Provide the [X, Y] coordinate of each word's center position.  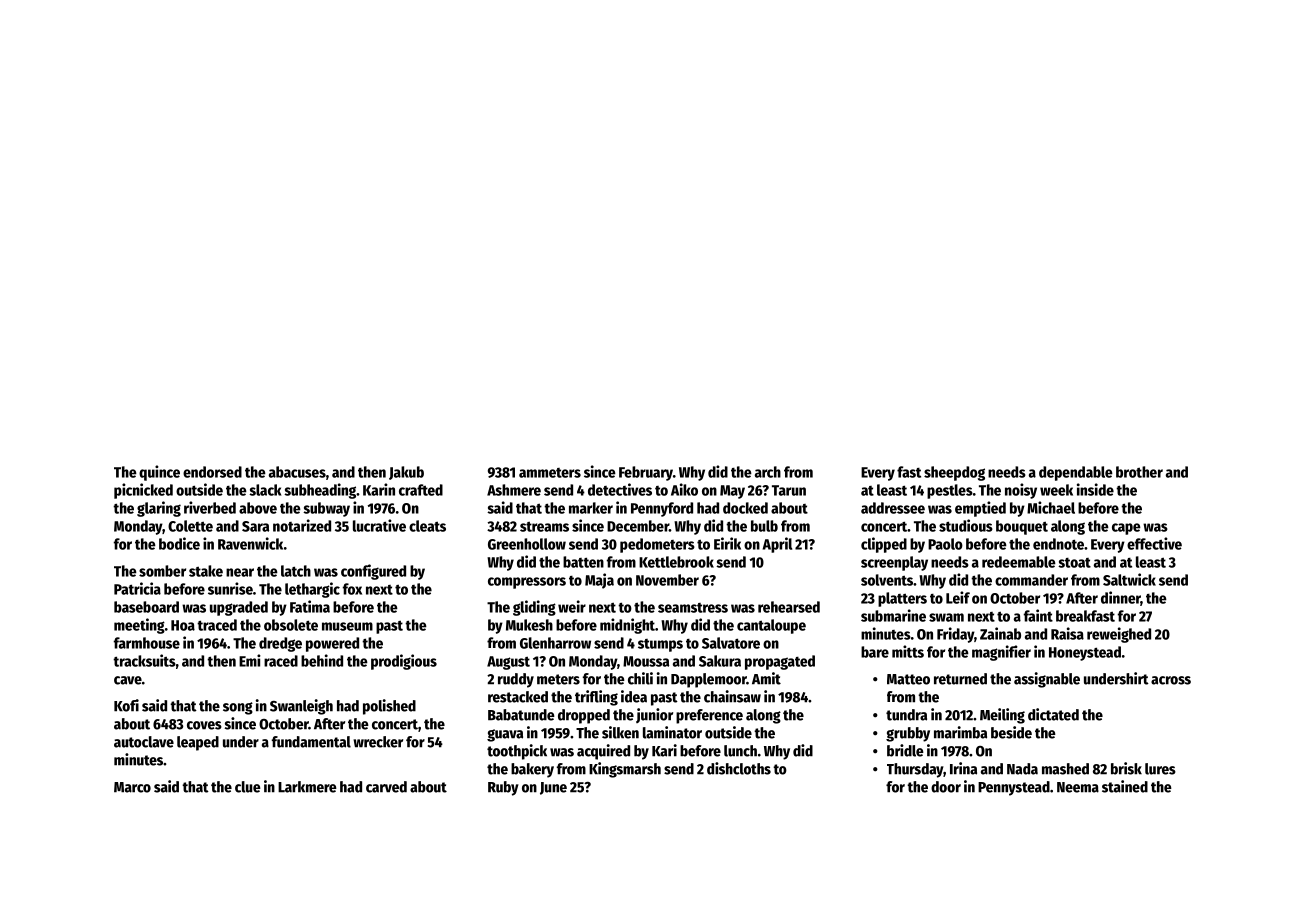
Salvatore [731, 643]
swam [946, 617]
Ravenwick [250, 543]
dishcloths [739, 768]
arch [768, 472]
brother [1139, 472]
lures [1160, 769]
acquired [603, 752]
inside [1095, 489]
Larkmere [307, 787]
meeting [139, 626]
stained [1125, 786]
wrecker [378, 742]
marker [591, 508]
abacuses [297, 472]
